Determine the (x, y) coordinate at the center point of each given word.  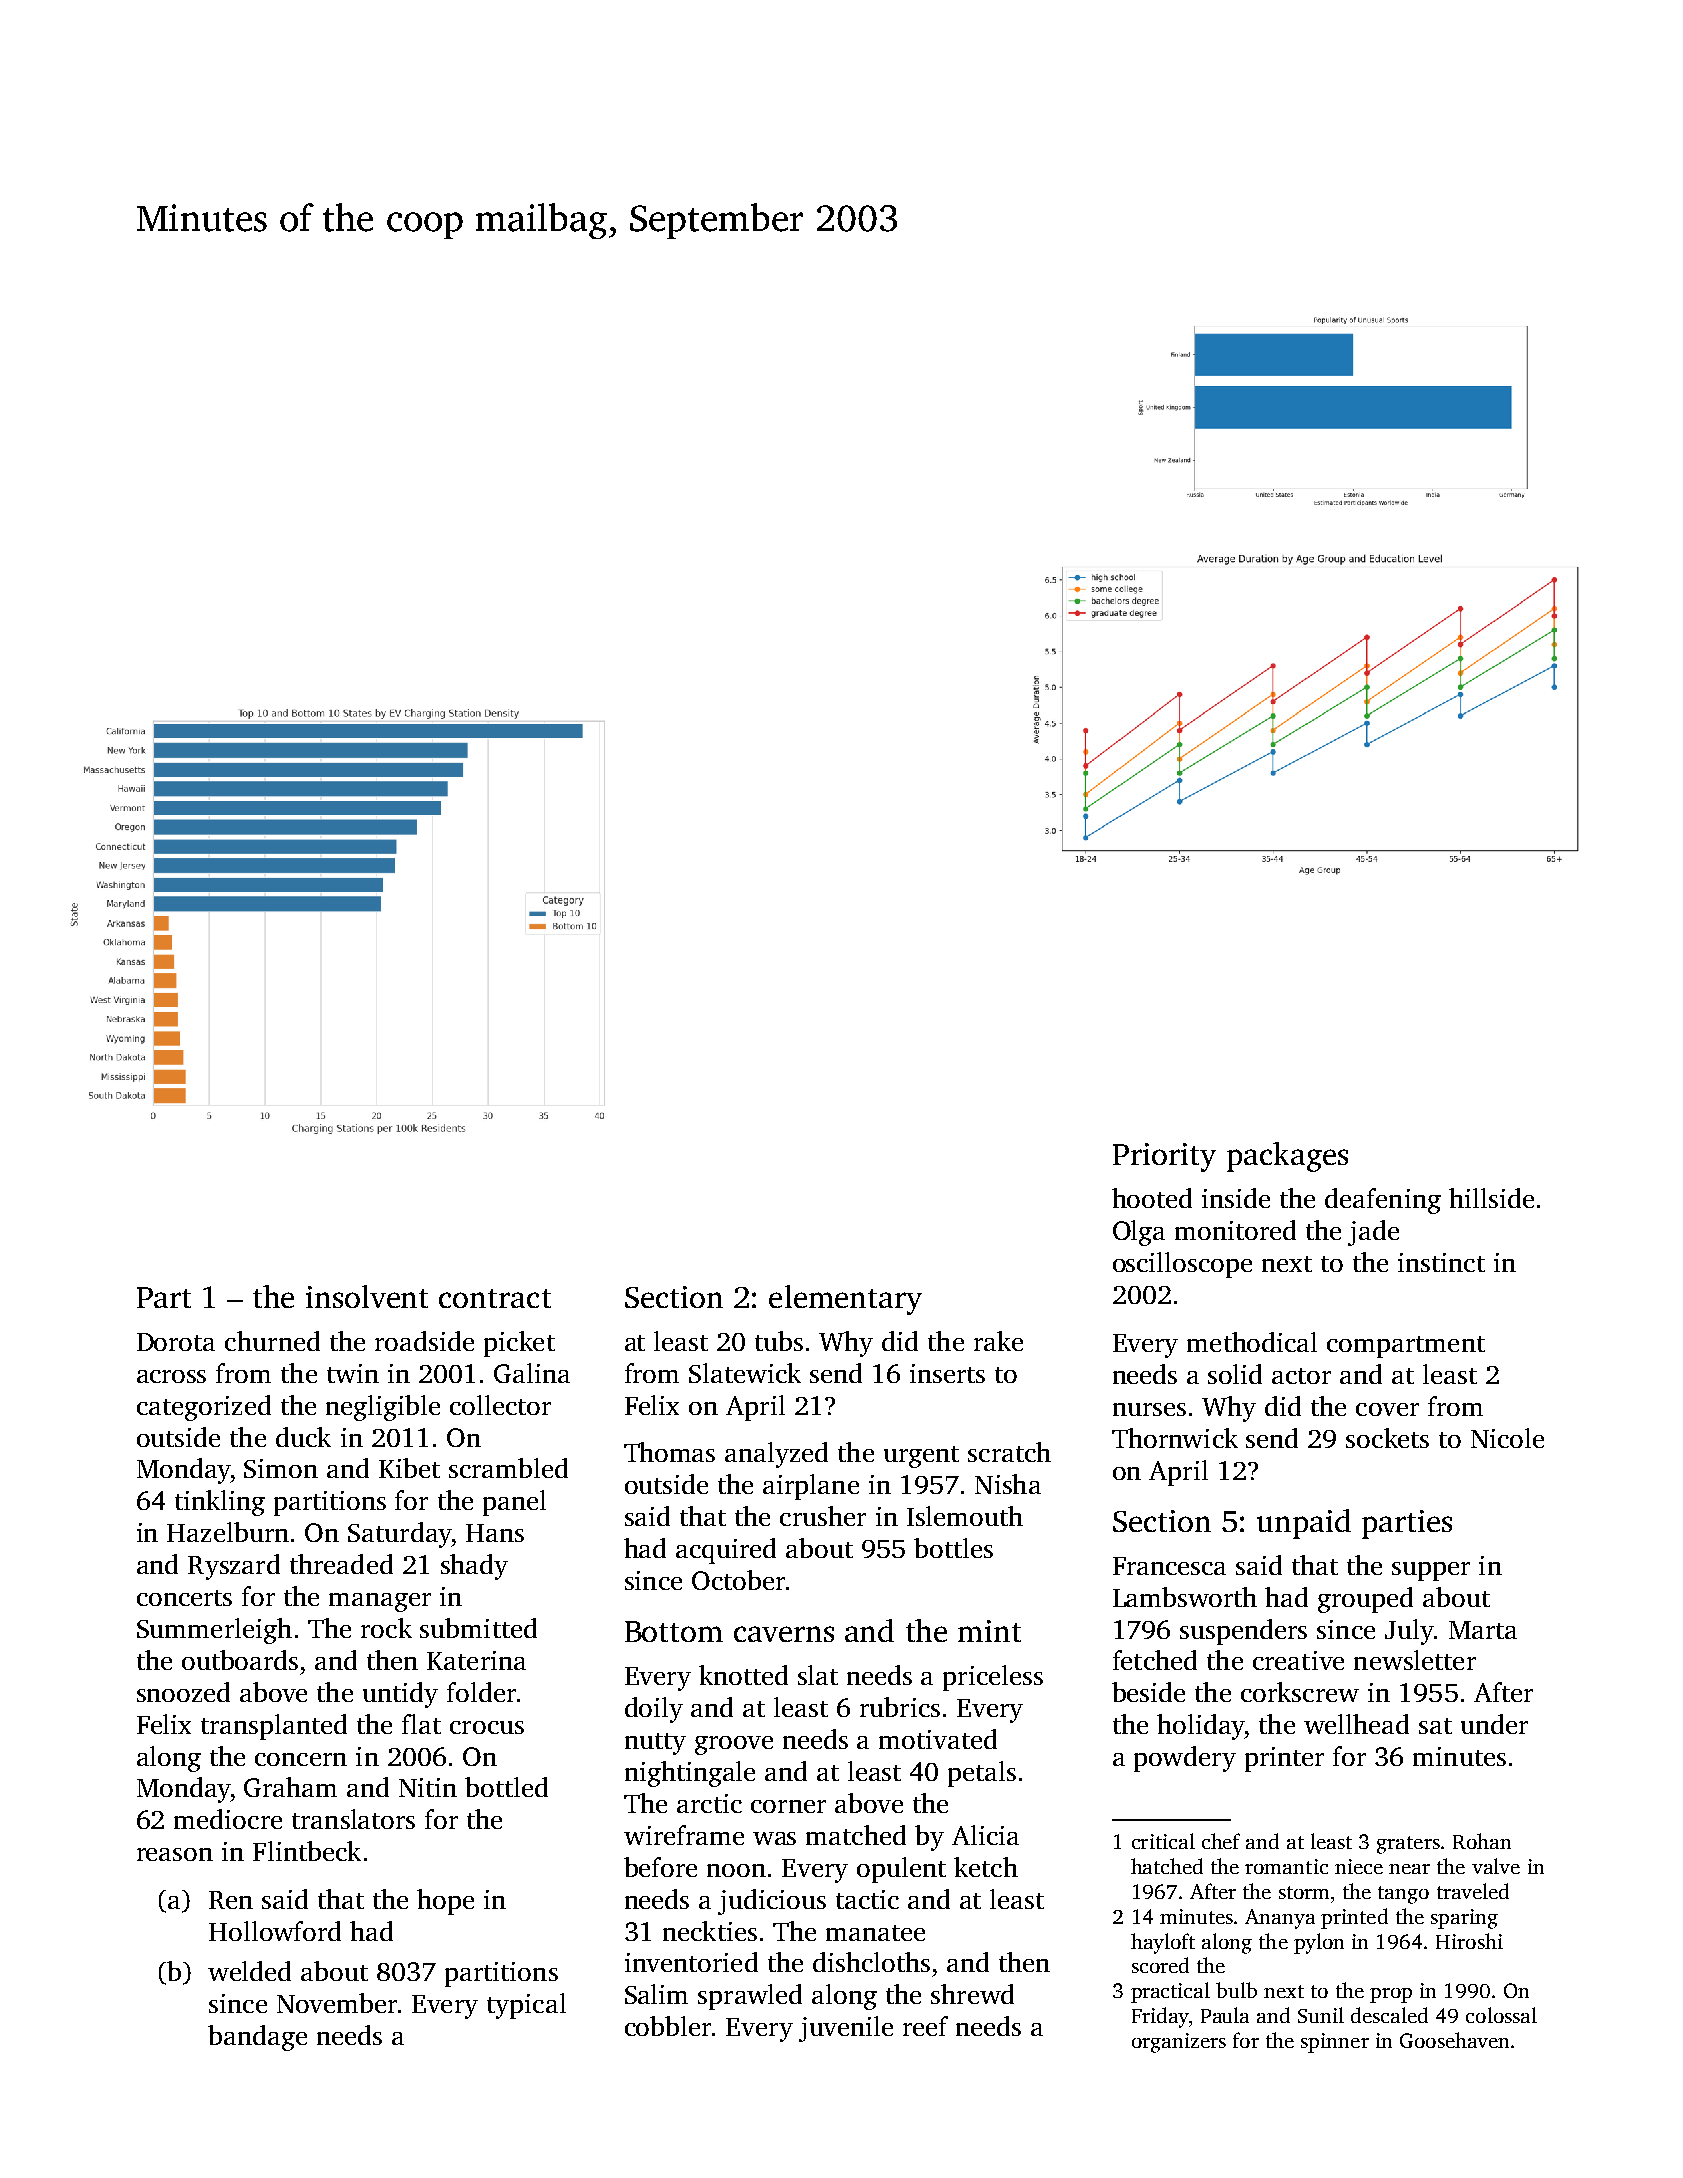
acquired (726, 1551)
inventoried (691, 1962)
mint (989, 1631)
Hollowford (275, 1931)
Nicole (1507, 1438)
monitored (1235, 1230)
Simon (281, 1468)
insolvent (367, 1296)
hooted (1152, 1198)
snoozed (183, 1692)
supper (1431, 1571)
